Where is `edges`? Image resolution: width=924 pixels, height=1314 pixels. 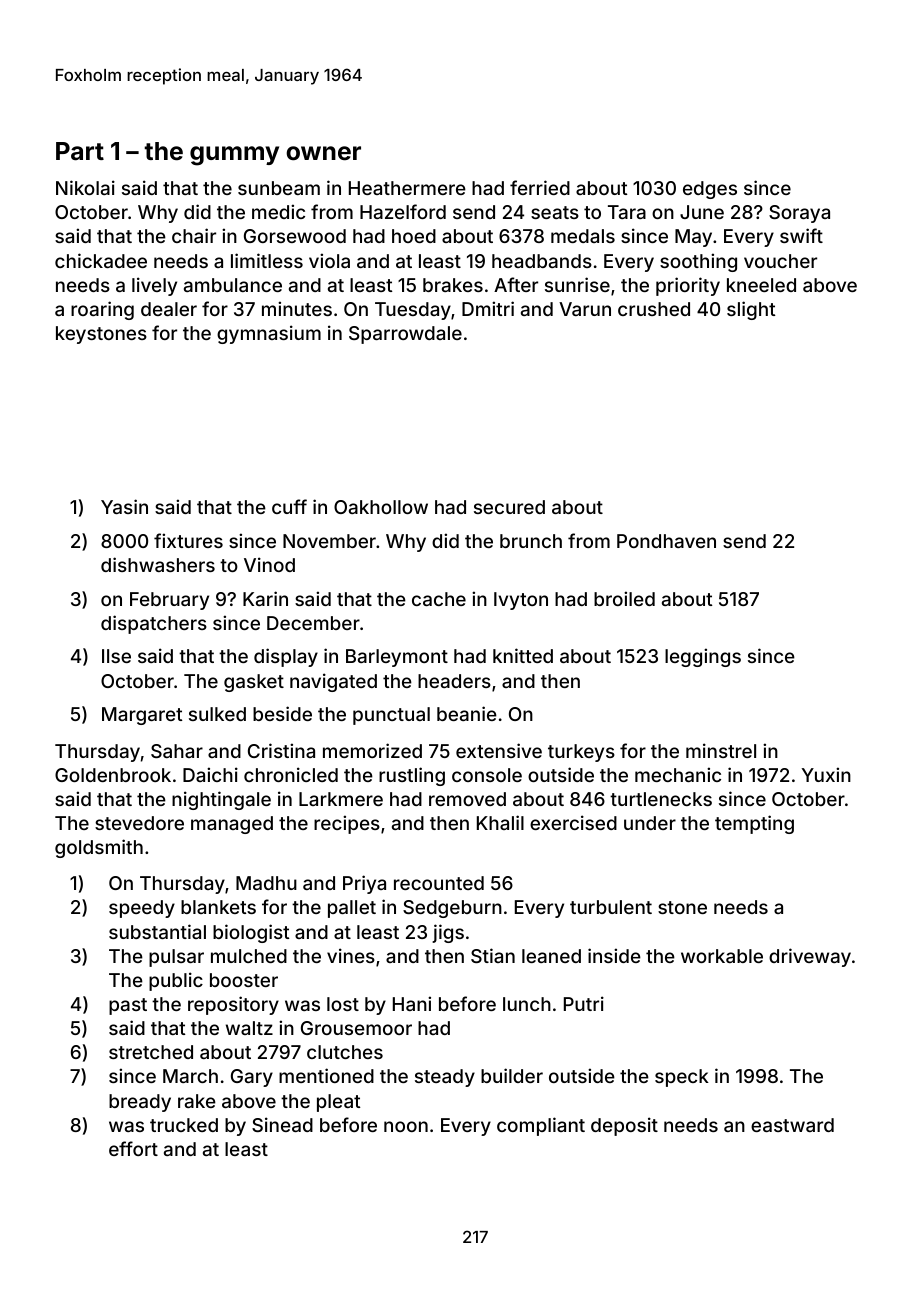 edges is located at coordinates (710, 190).
